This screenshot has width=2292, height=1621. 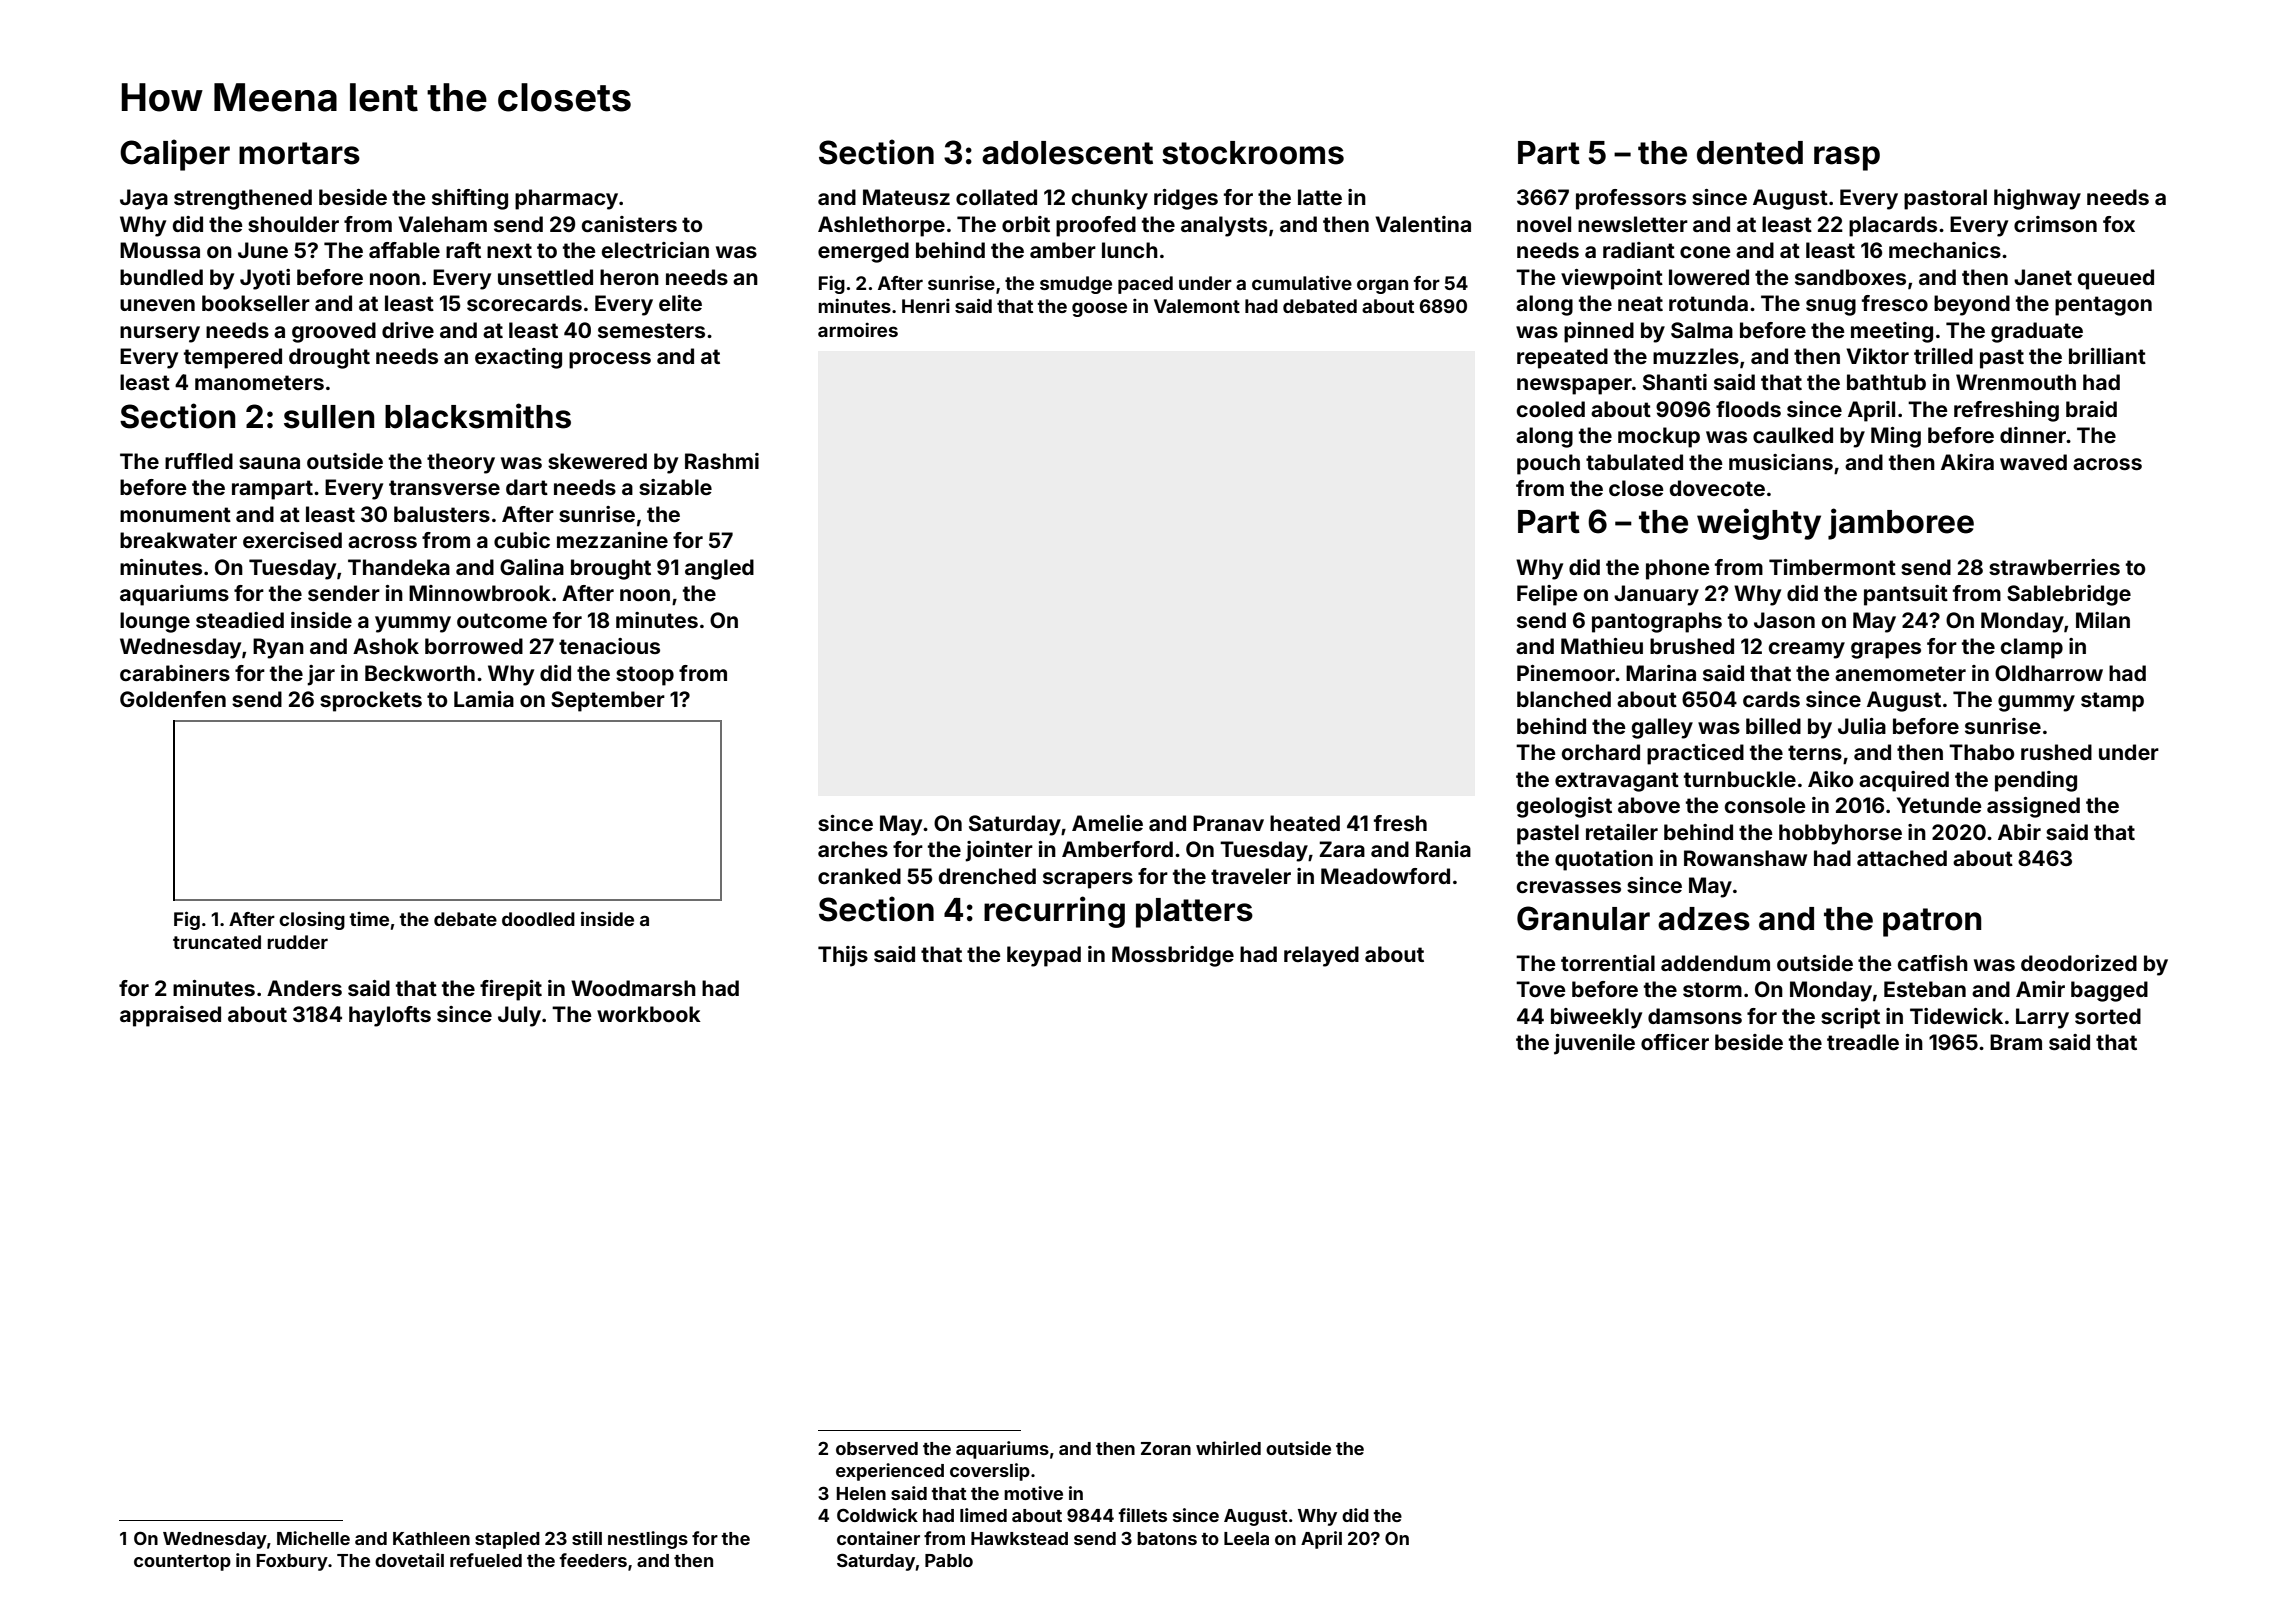 I want to click on mockup, so click(x=1659, y=437).
